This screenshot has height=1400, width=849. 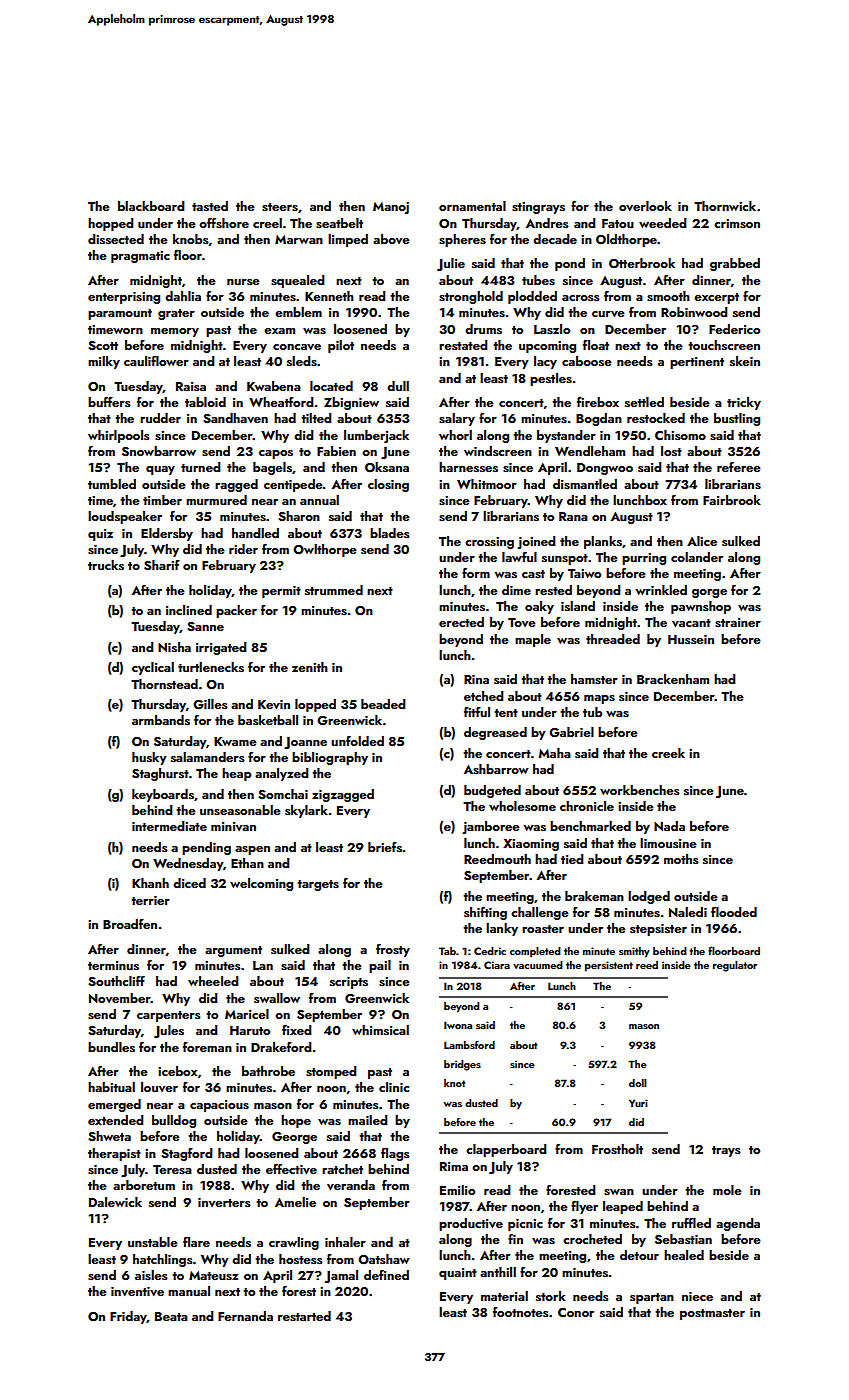 What do you see at coordinates (150, 883) in the screenshot?
I see `Khanh` at bounding box center [150, 883].
